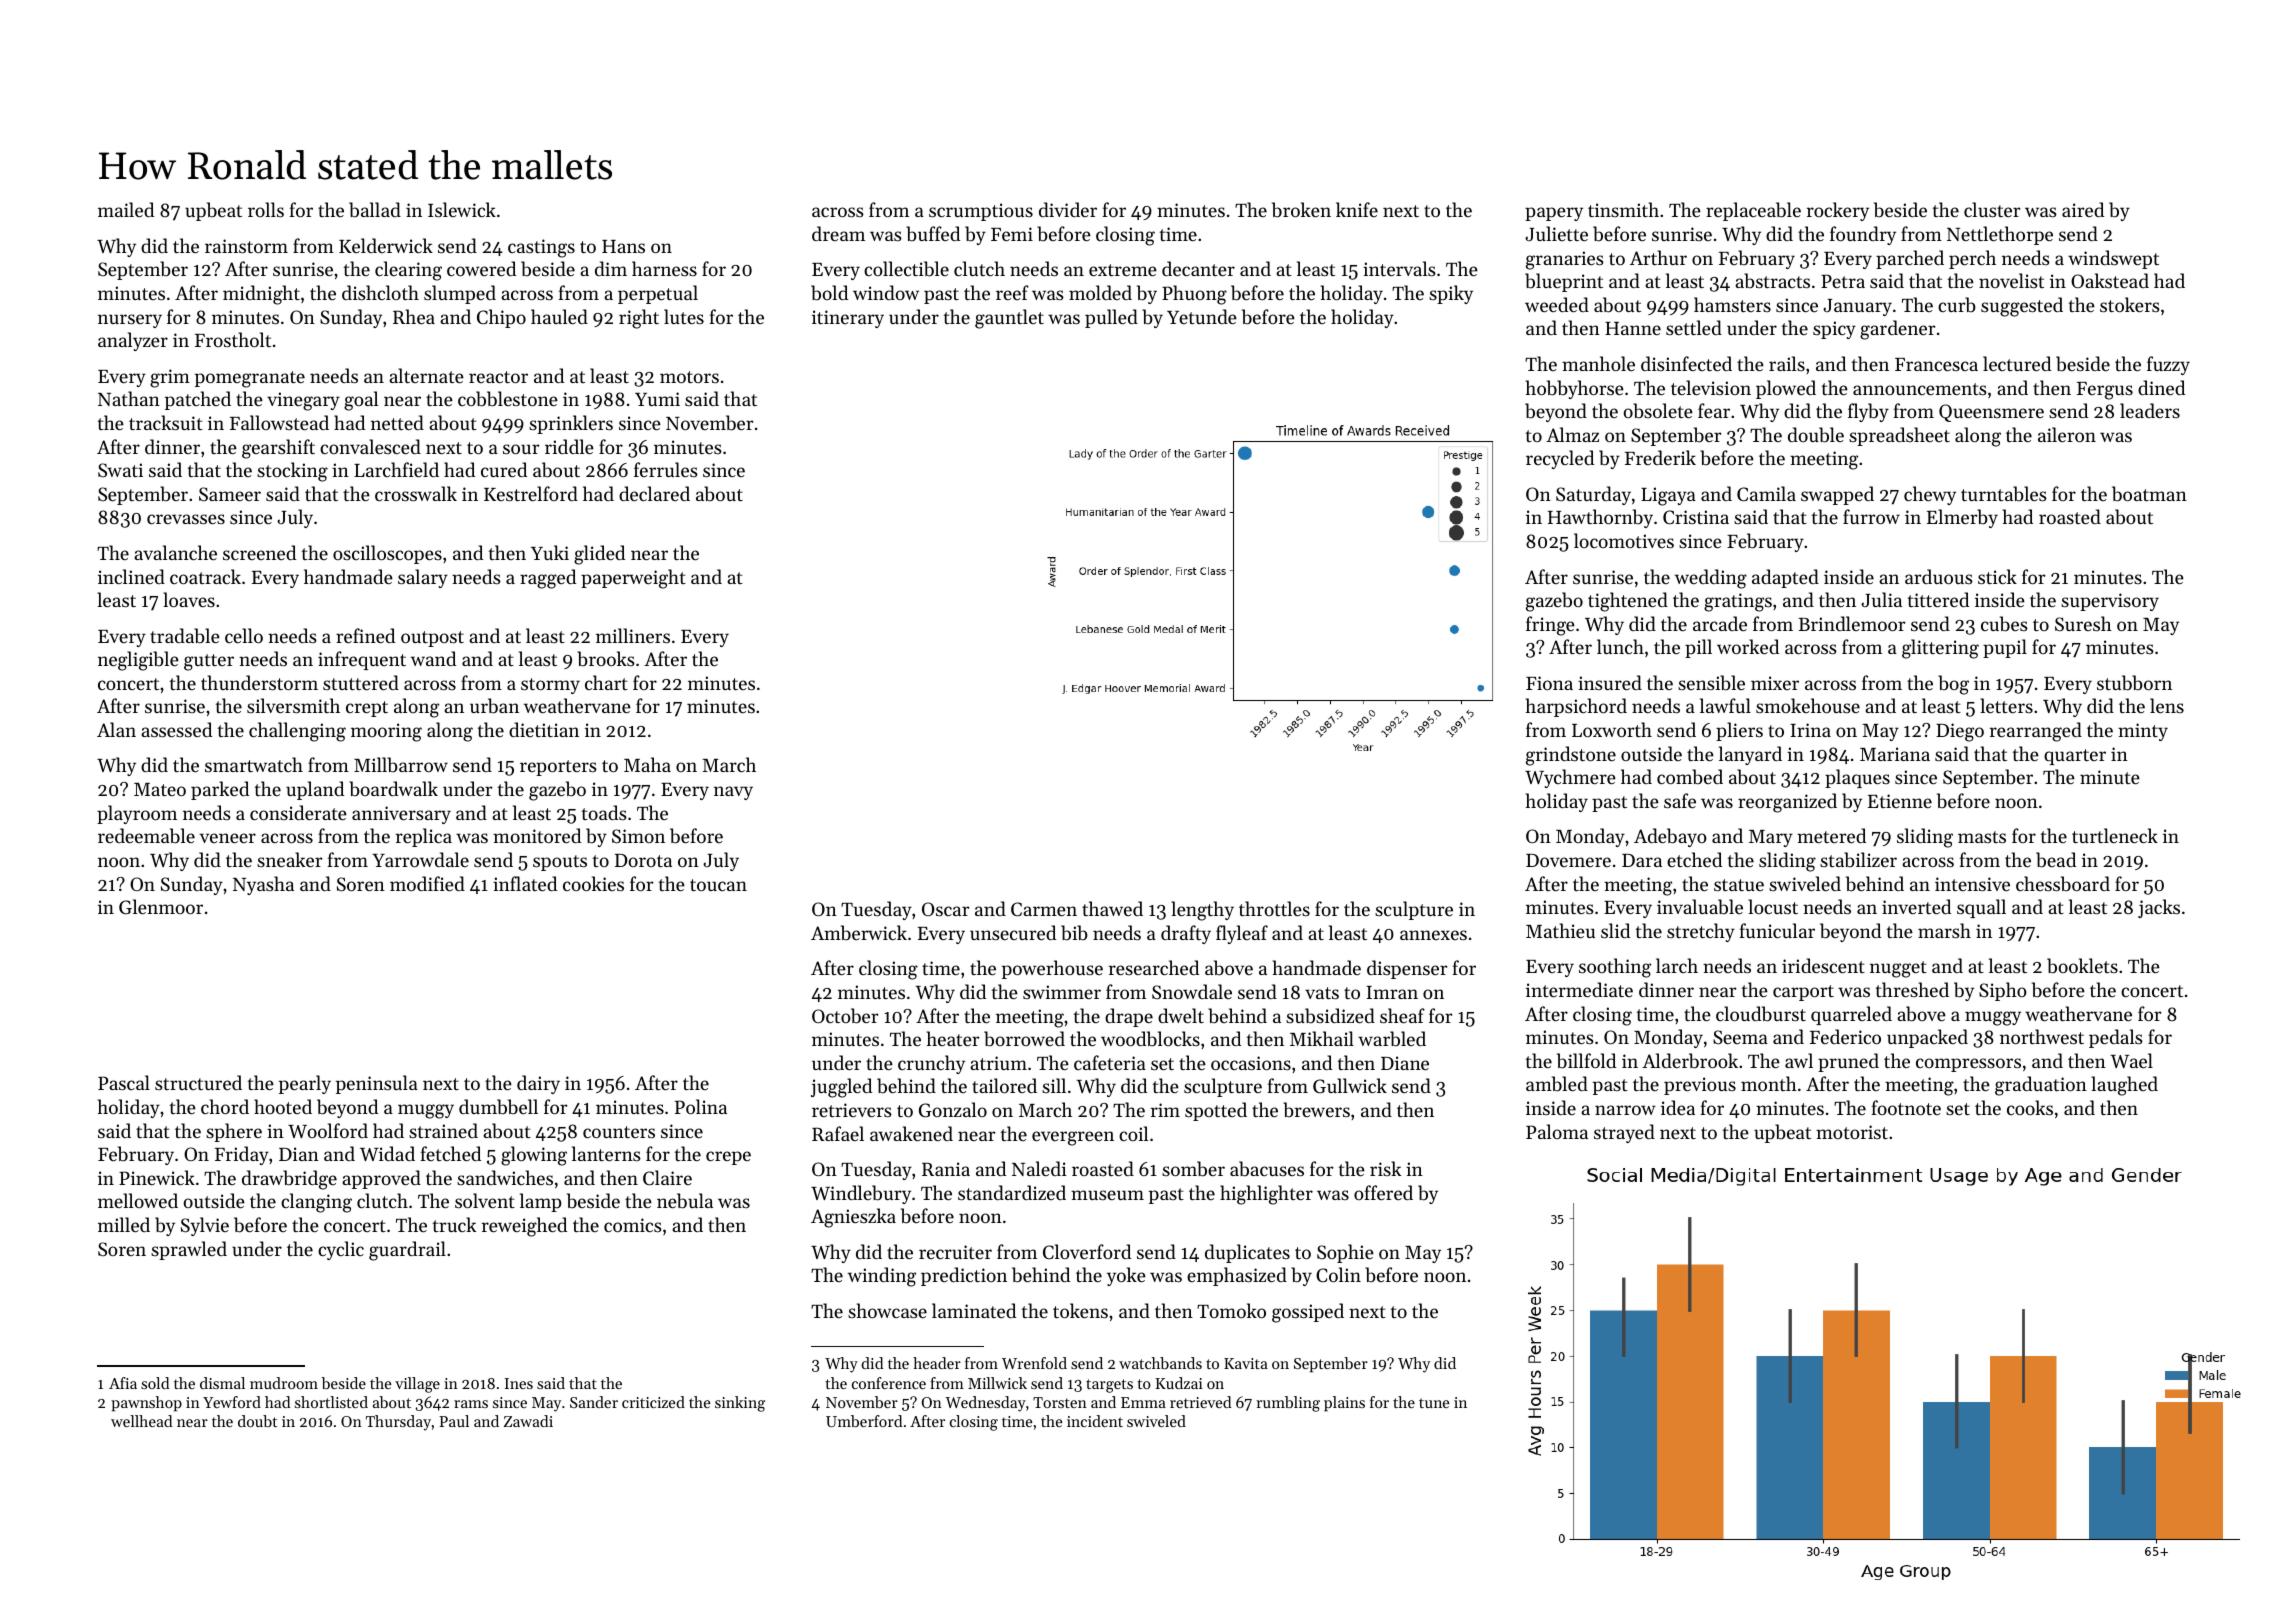 The width and height of the screenshot is (2292, 1620). What do you see at coordinates (126, 209) in the screenshot?
I see `mailed` at bounding box center [126, 209].
